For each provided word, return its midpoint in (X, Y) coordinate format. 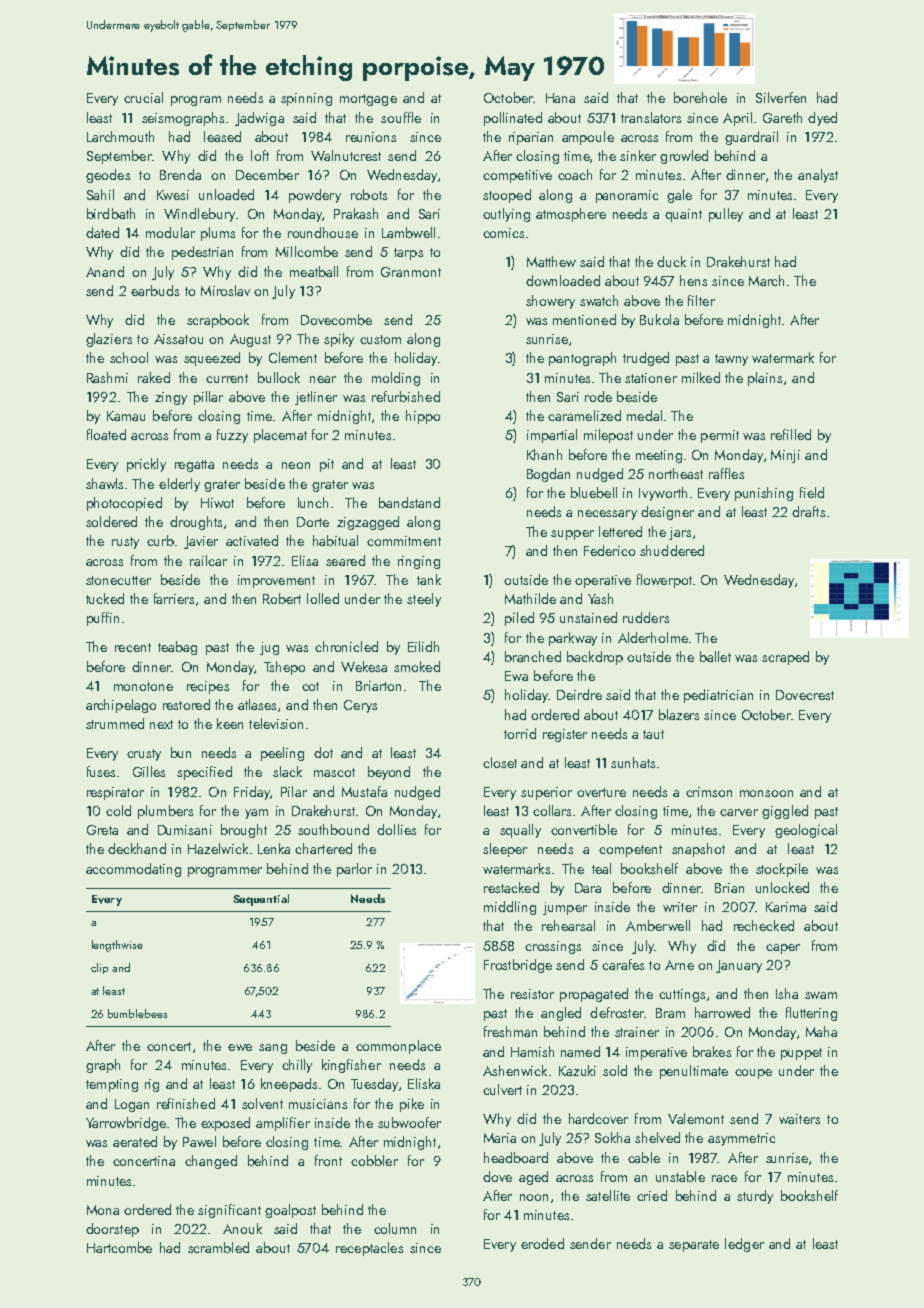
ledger (744, 1245)
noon (534, 1197)
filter (701, 300)
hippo (423, 417)
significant (229, 1211)
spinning (306, 99)
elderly (179, 485)
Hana (560, 98)
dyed (822, 119)
